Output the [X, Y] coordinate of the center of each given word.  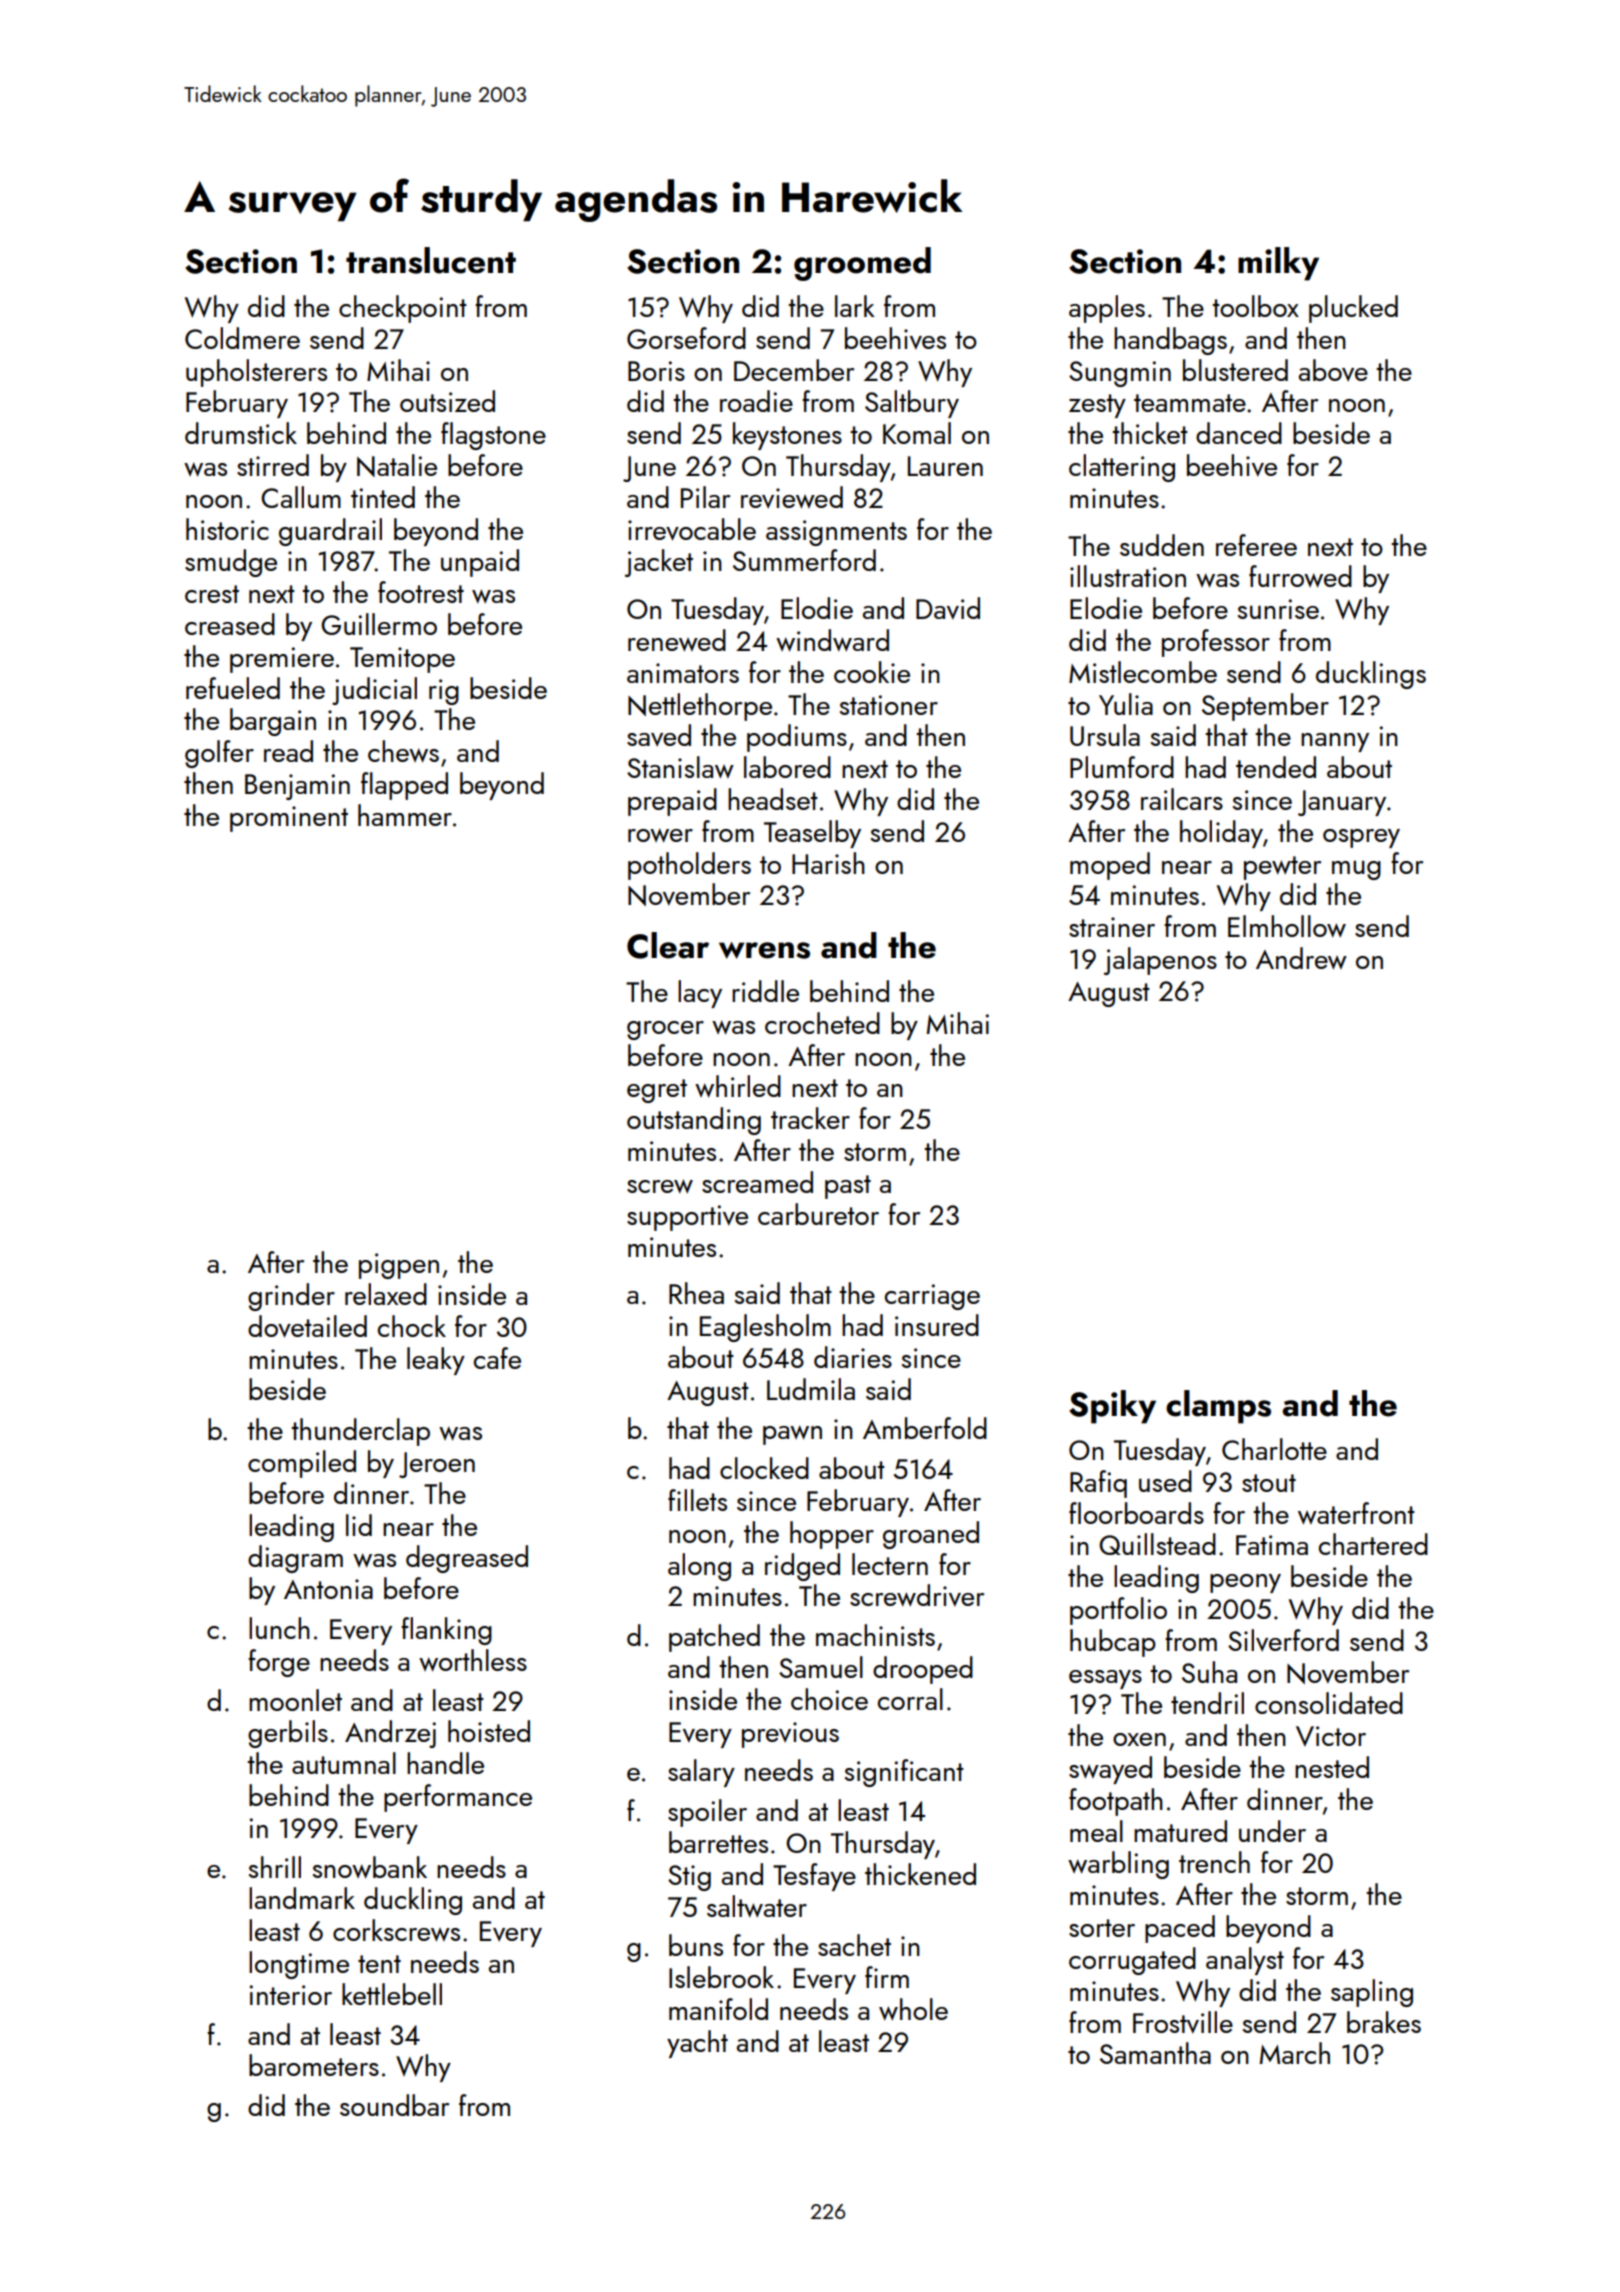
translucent [431, 260]
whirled [738, 1086]
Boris [656, 371]
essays [1105, 1679]
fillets [697, 1500]
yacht [697, 2044]
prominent [289, 819]
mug [1356, 870]
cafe [497, 1358]
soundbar [394, 2105]
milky [1278, 264]
